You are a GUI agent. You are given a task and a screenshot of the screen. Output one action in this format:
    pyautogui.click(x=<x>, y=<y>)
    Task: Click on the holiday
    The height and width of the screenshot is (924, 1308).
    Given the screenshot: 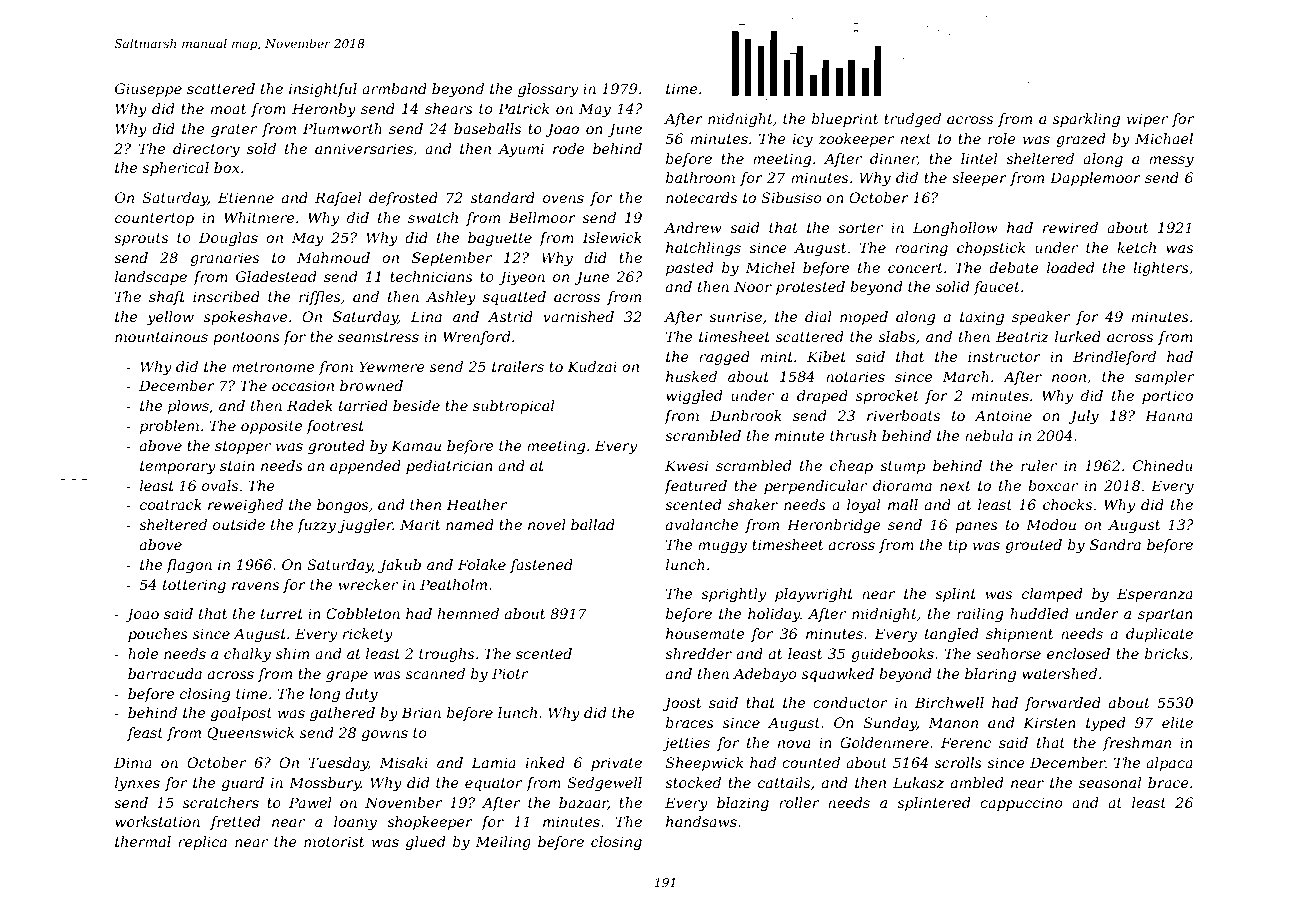 What is the action you would take?
    pyautogui.click(x=774, y=615)
